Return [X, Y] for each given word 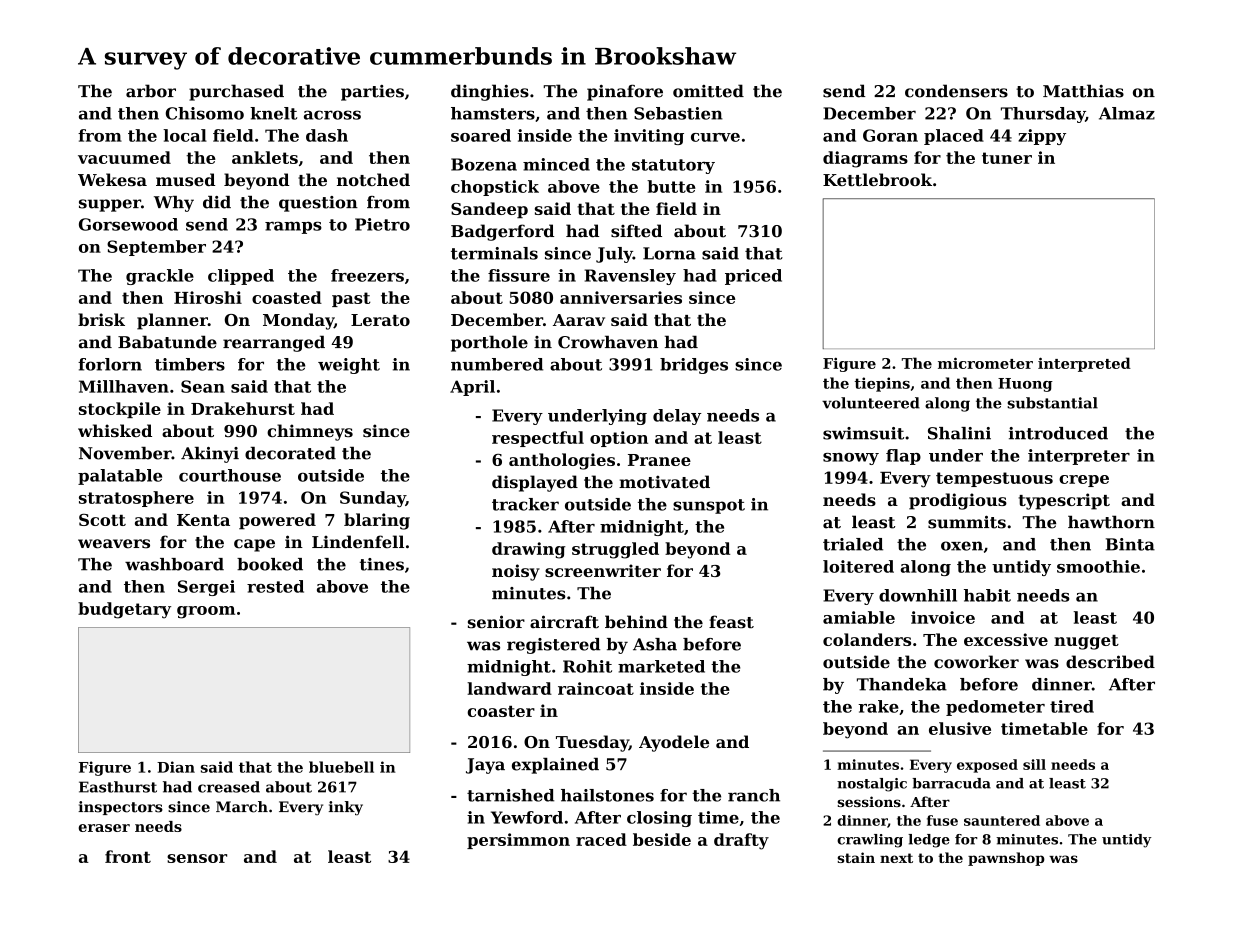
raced [601, 839]
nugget [1086, 642]
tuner [1007, 158]
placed [954, 137]
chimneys [310, 432]
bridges [694, 366]
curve [715, 137]
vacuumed [124, 157]
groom [206, 612]
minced [556, 164]
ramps [293, 227]
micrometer [985, 363]
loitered [858, 566]
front [128, 856]
